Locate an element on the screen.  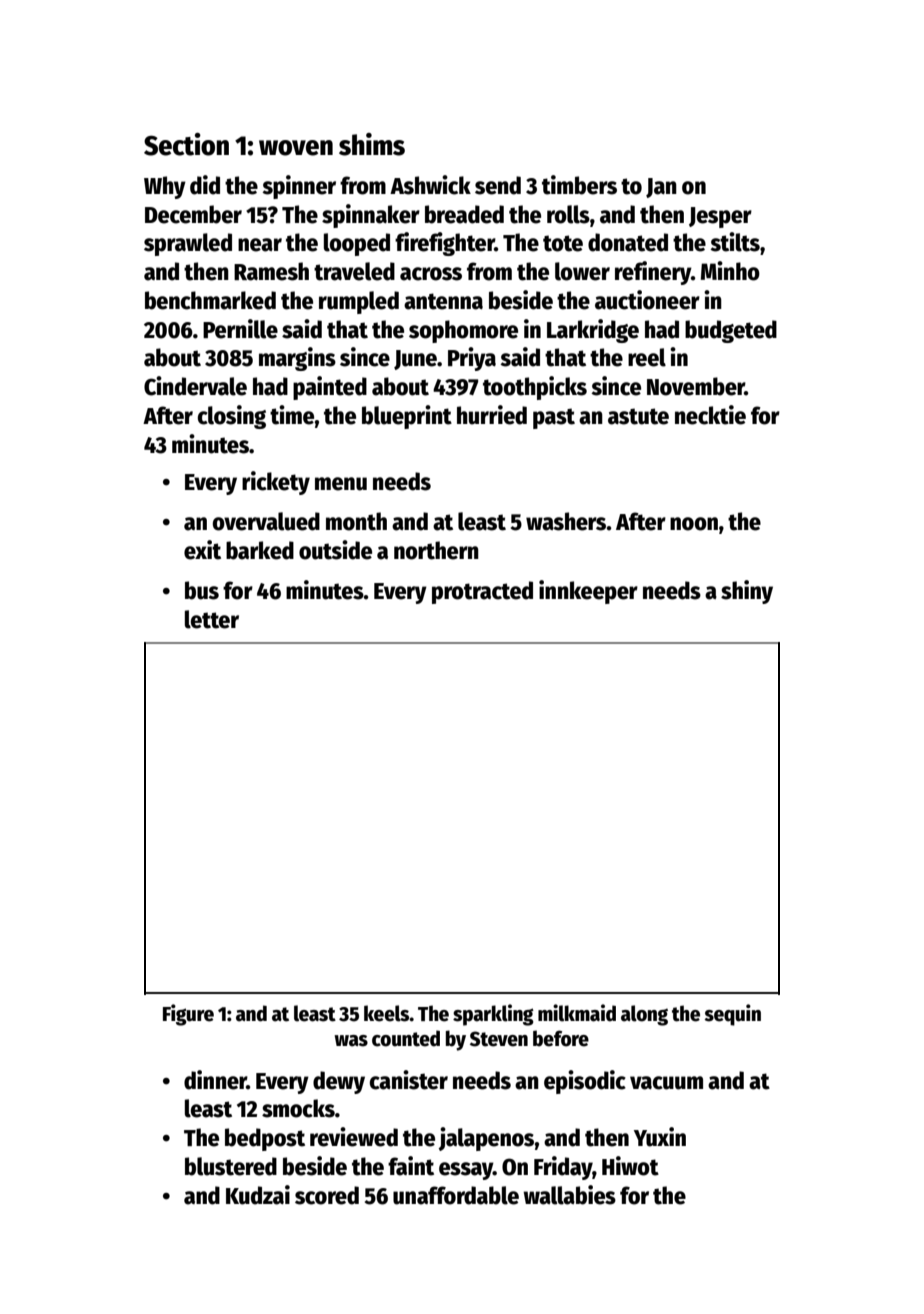
noon is located at coordinates (694, 524).
